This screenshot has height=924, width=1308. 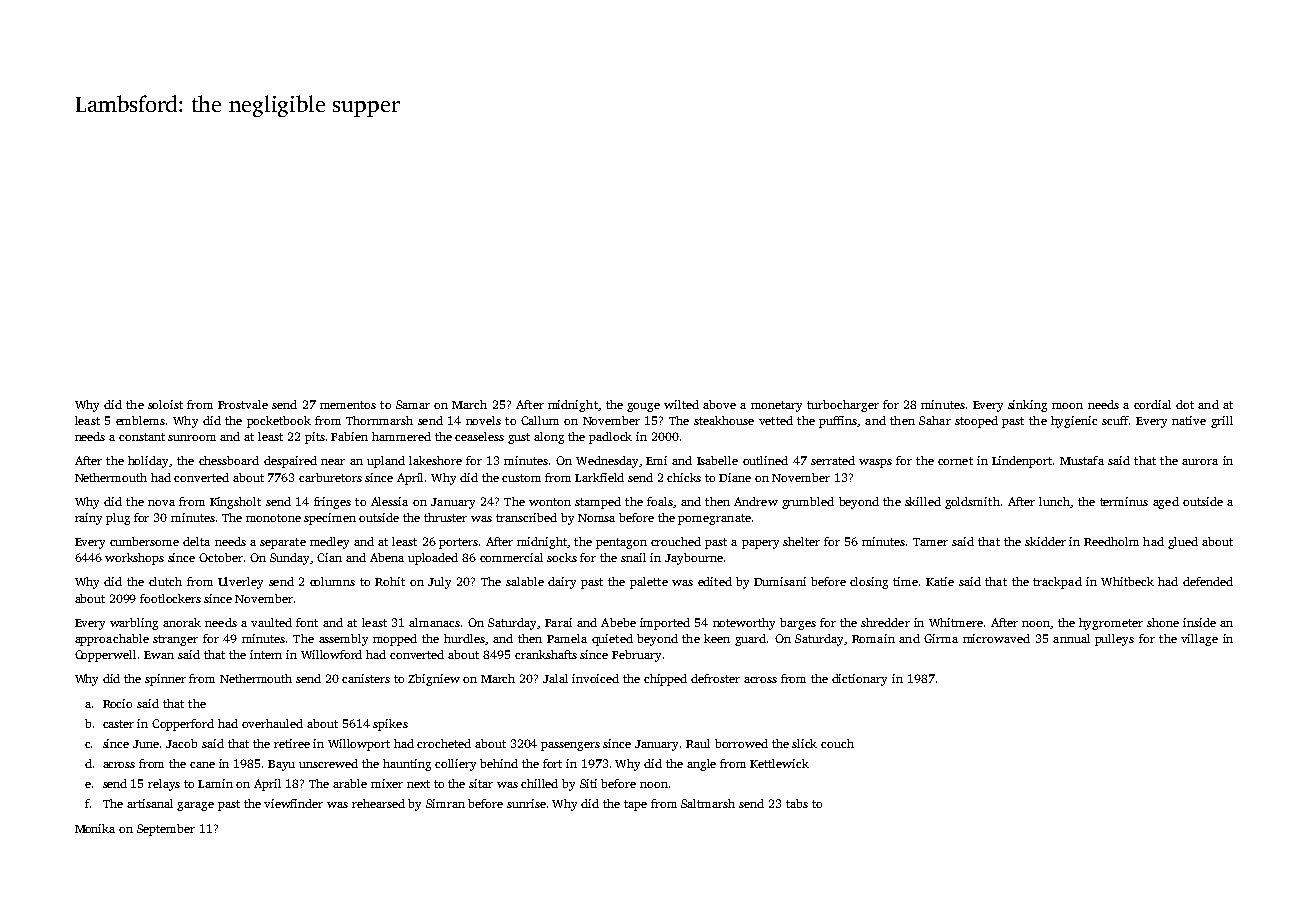 I want to click on pomegranate, so click(x=714, y=519).
